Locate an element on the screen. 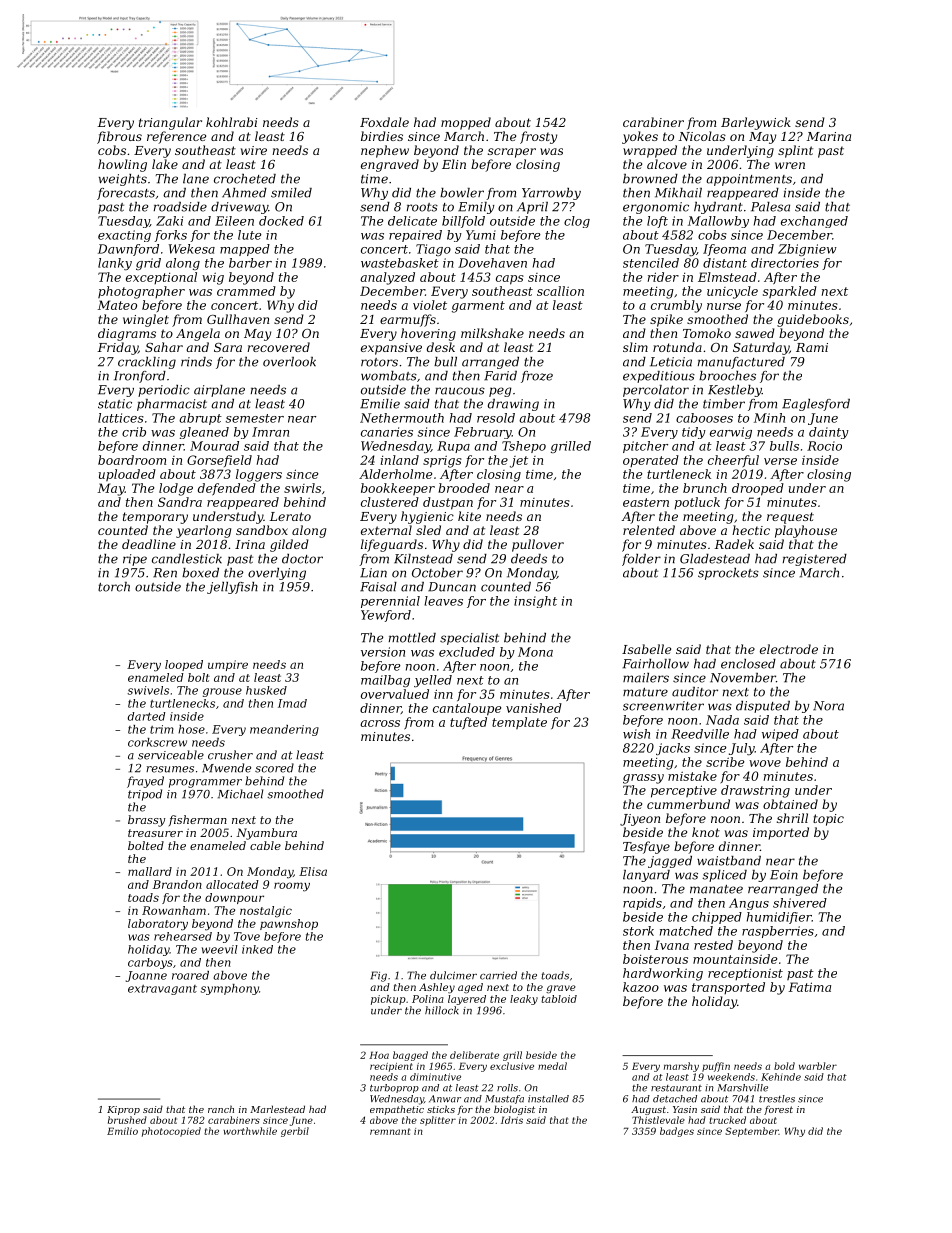 This screenshot has height=1233, width=952. drawing is located at coordinates (513, 405).
